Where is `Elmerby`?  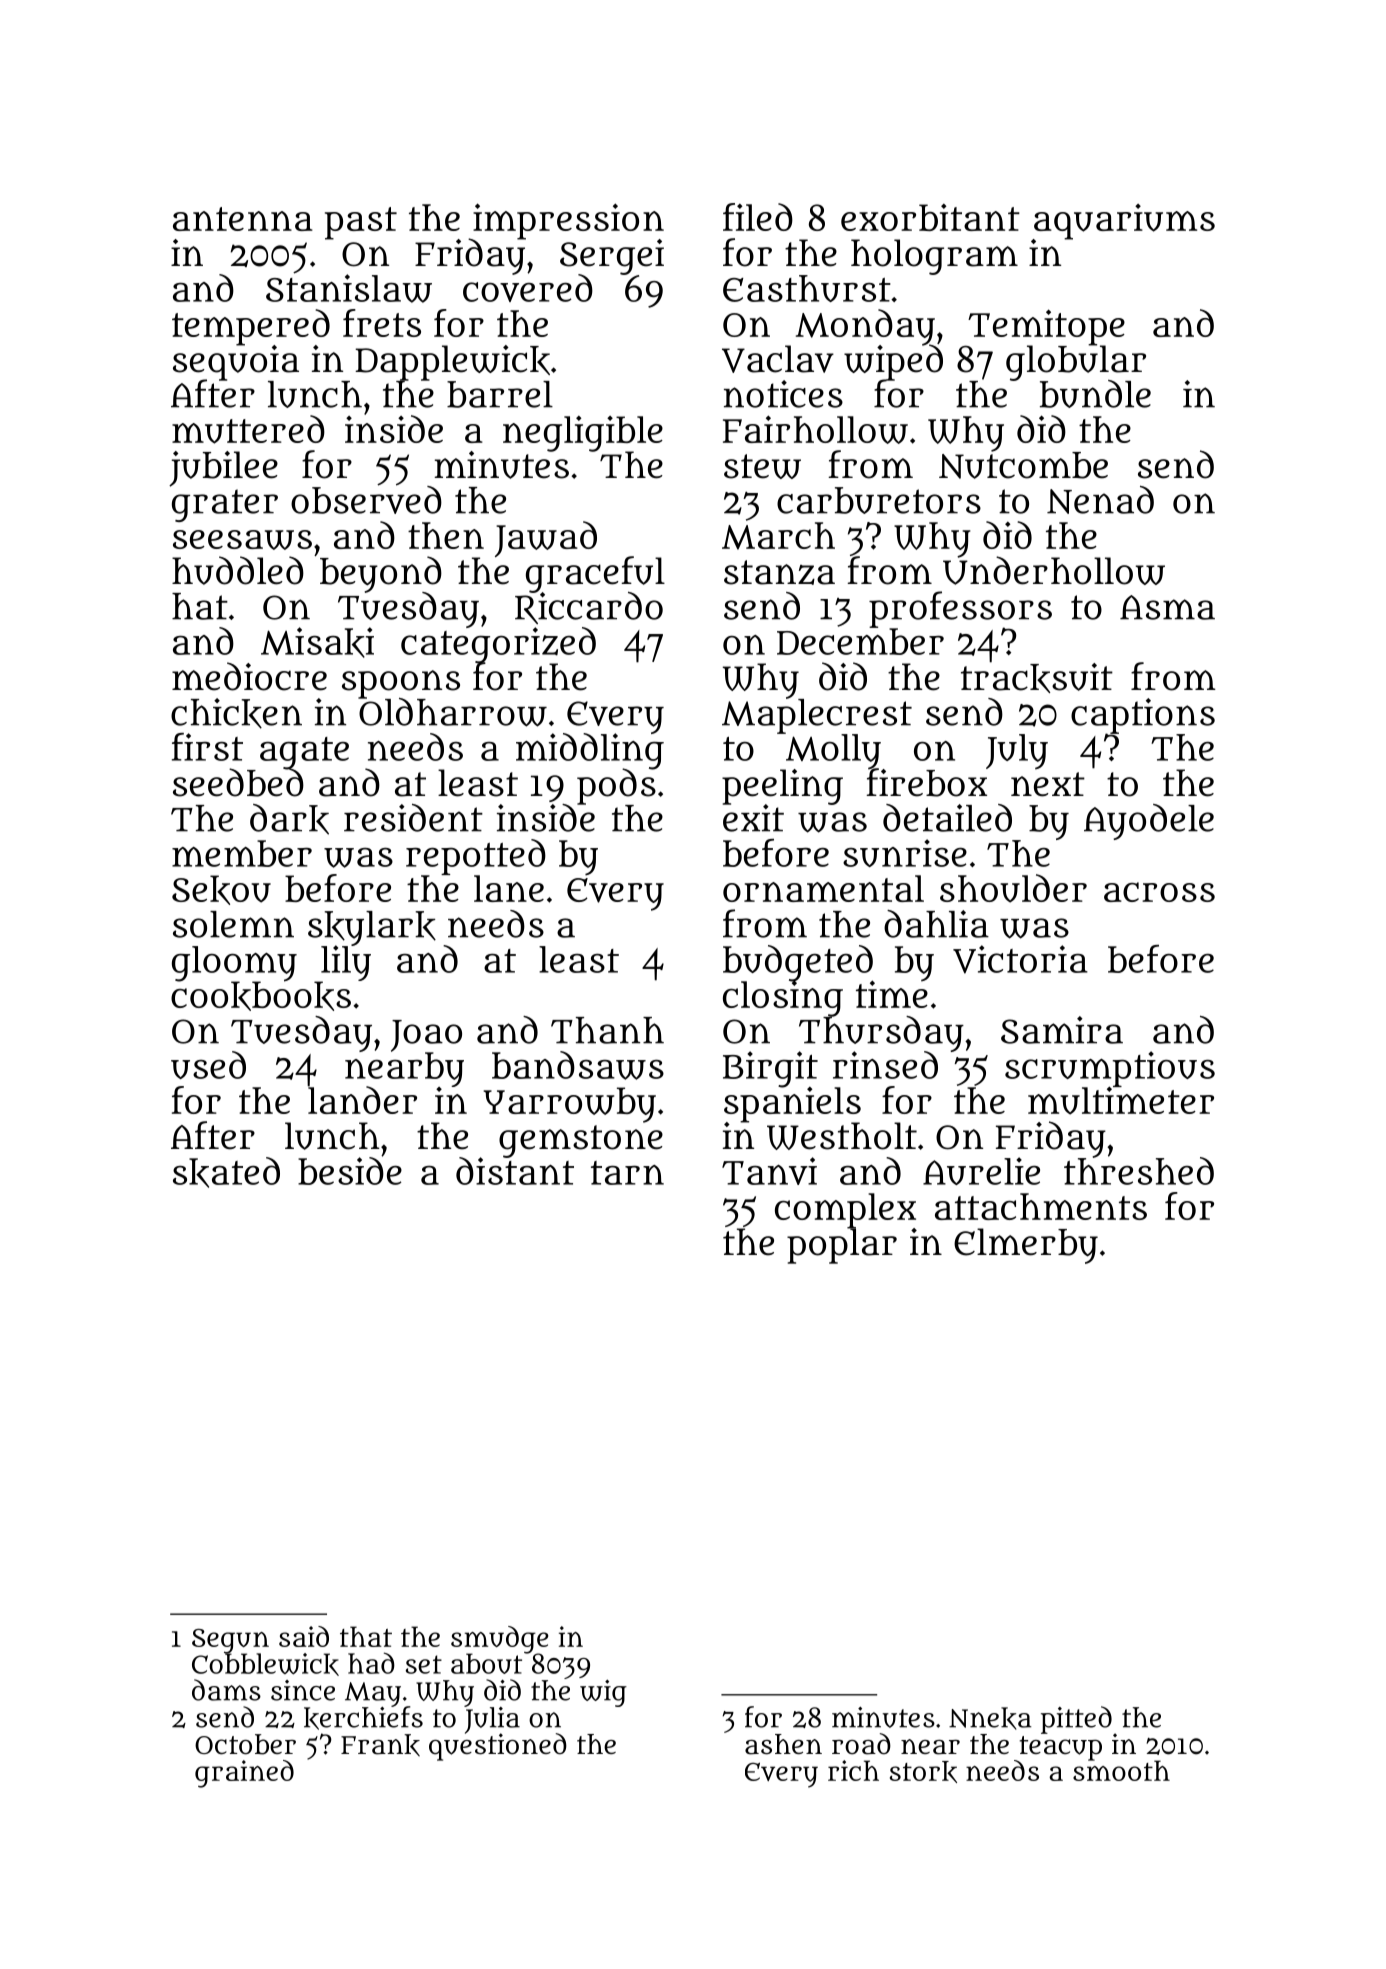
Elmerby is located at coordinates (1026, 1246).
